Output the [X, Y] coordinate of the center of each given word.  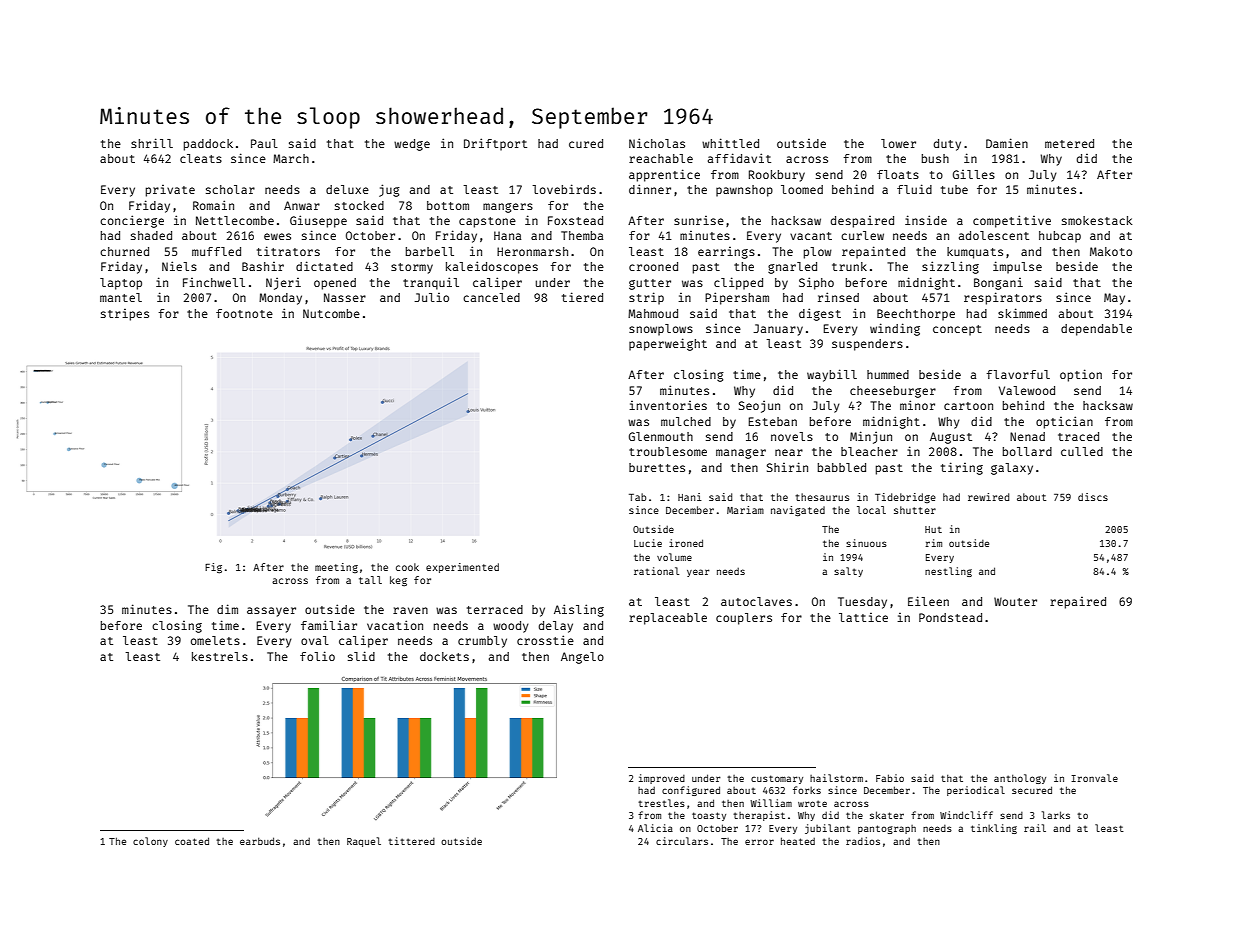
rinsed [838, 297]
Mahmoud [653, 313]
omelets [215, 640]
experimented [462, 568]
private [170, 191]
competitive [1012, 221]
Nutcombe [331, 313]
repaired [1078, 603]
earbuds [260, 841]
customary [777, 779]
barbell [430, 251]
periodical [976, 791]
